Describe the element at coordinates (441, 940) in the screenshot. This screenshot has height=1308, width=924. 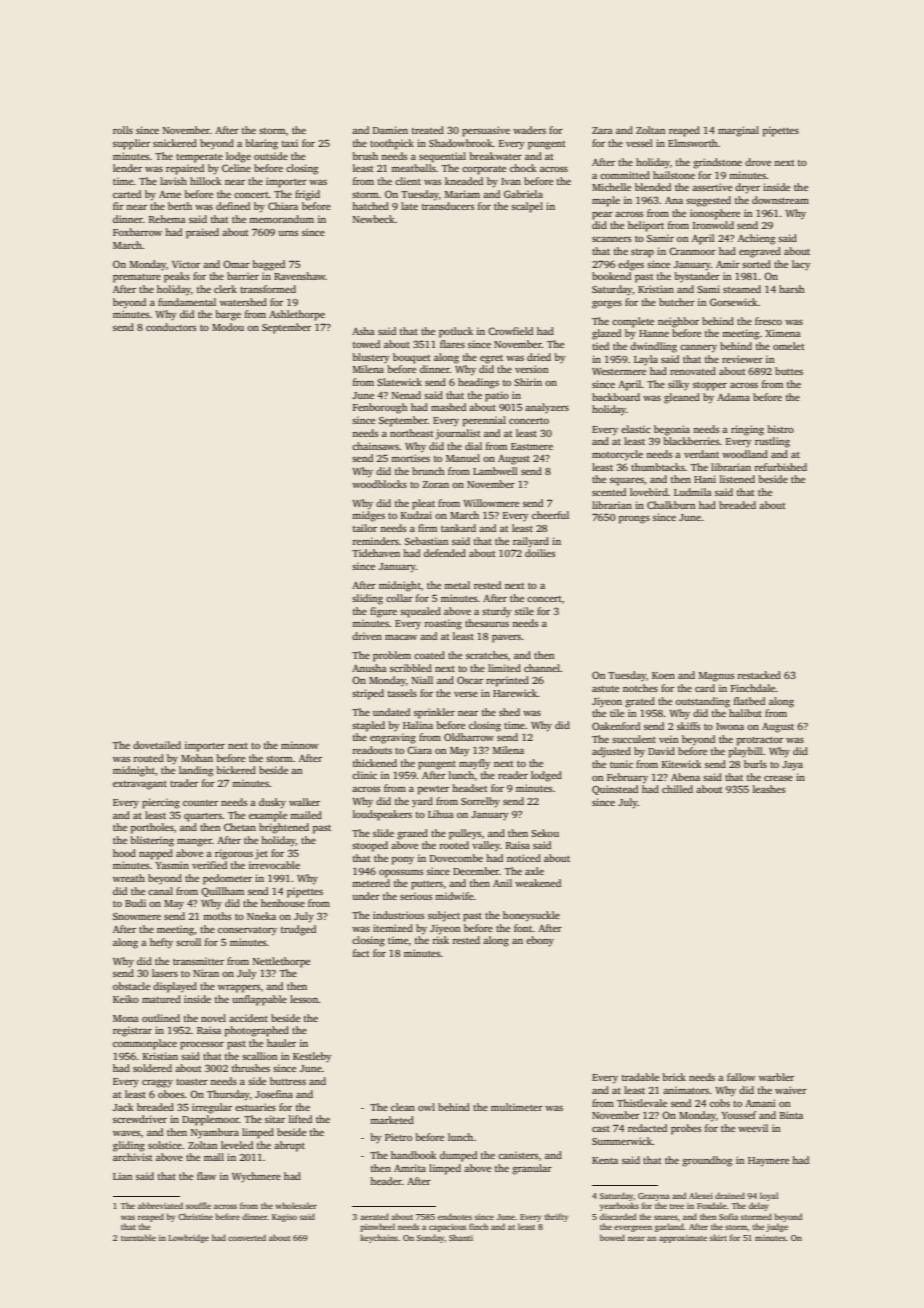
I see `risk` at that location.
